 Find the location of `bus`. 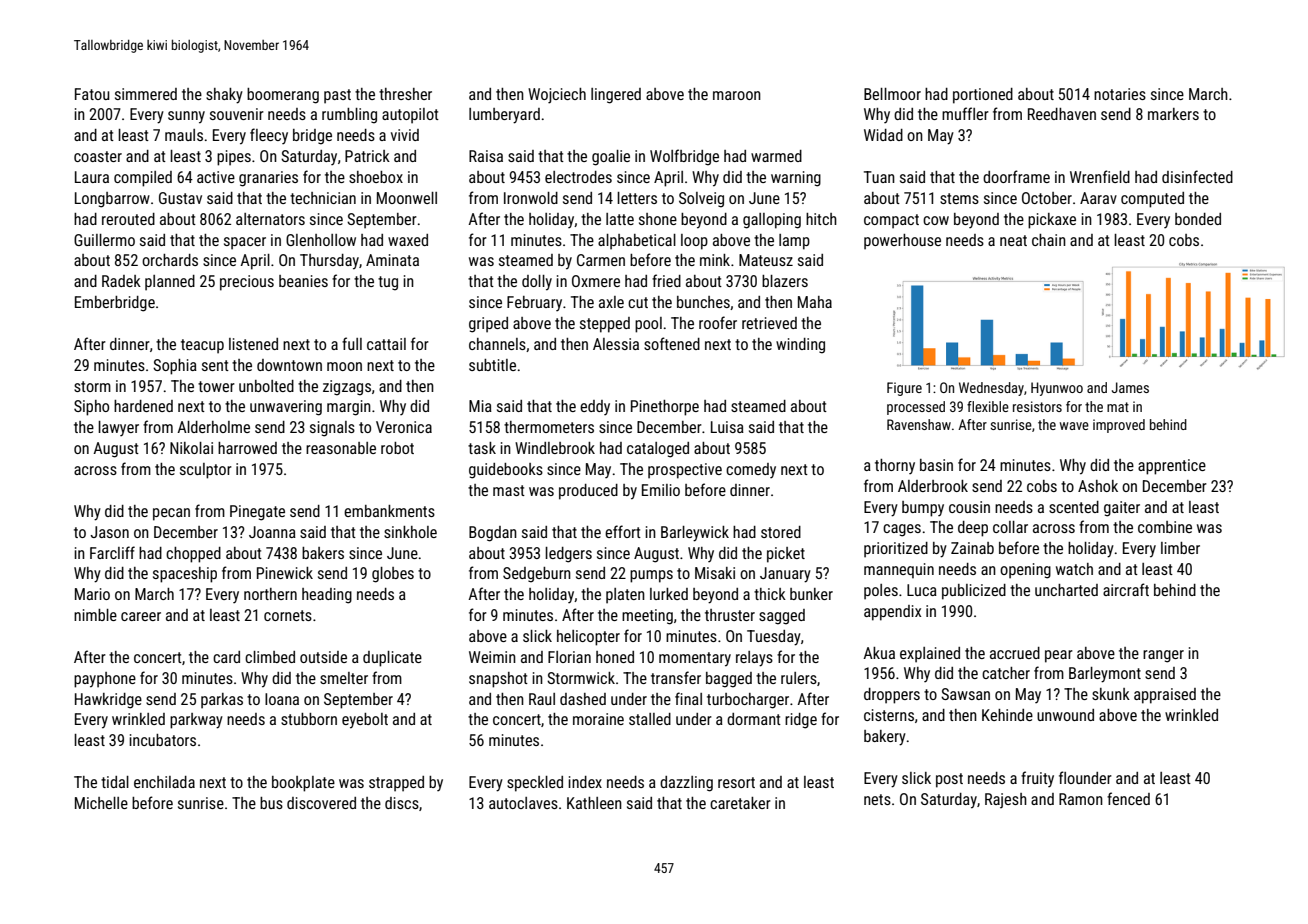

bus is located at coordinates (271, 803).
